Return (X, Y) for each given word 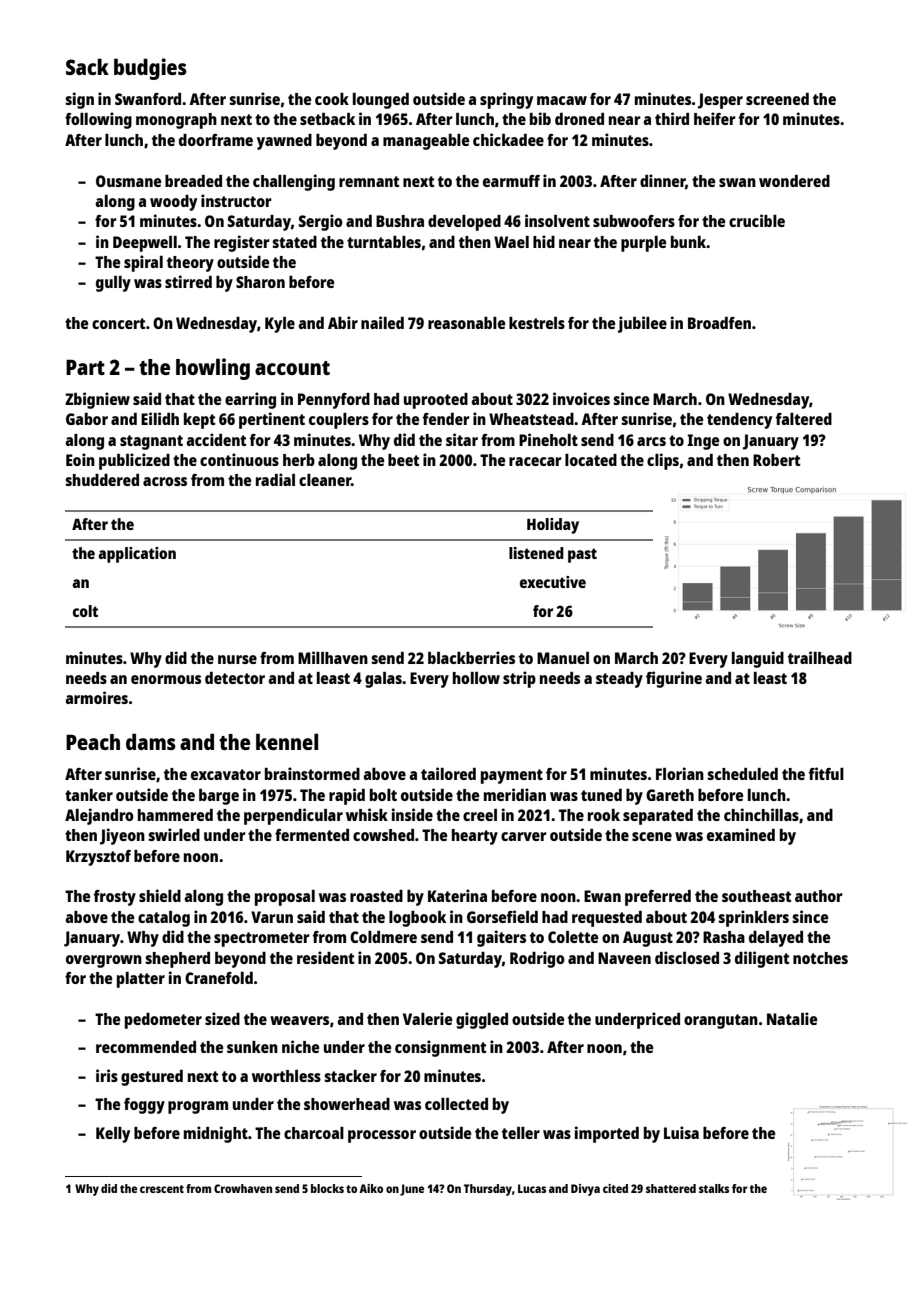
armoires (96, 697)
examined (741, 834)
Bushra (400, 221)
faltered (804, 419)
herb (299, 460)
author (819, 896)
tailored (448, 773)
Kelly (113, 1135)
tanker (89, 795)
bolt (383, 795)
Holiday (553, 526)
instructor (236, 200)
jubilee (642, 324)
